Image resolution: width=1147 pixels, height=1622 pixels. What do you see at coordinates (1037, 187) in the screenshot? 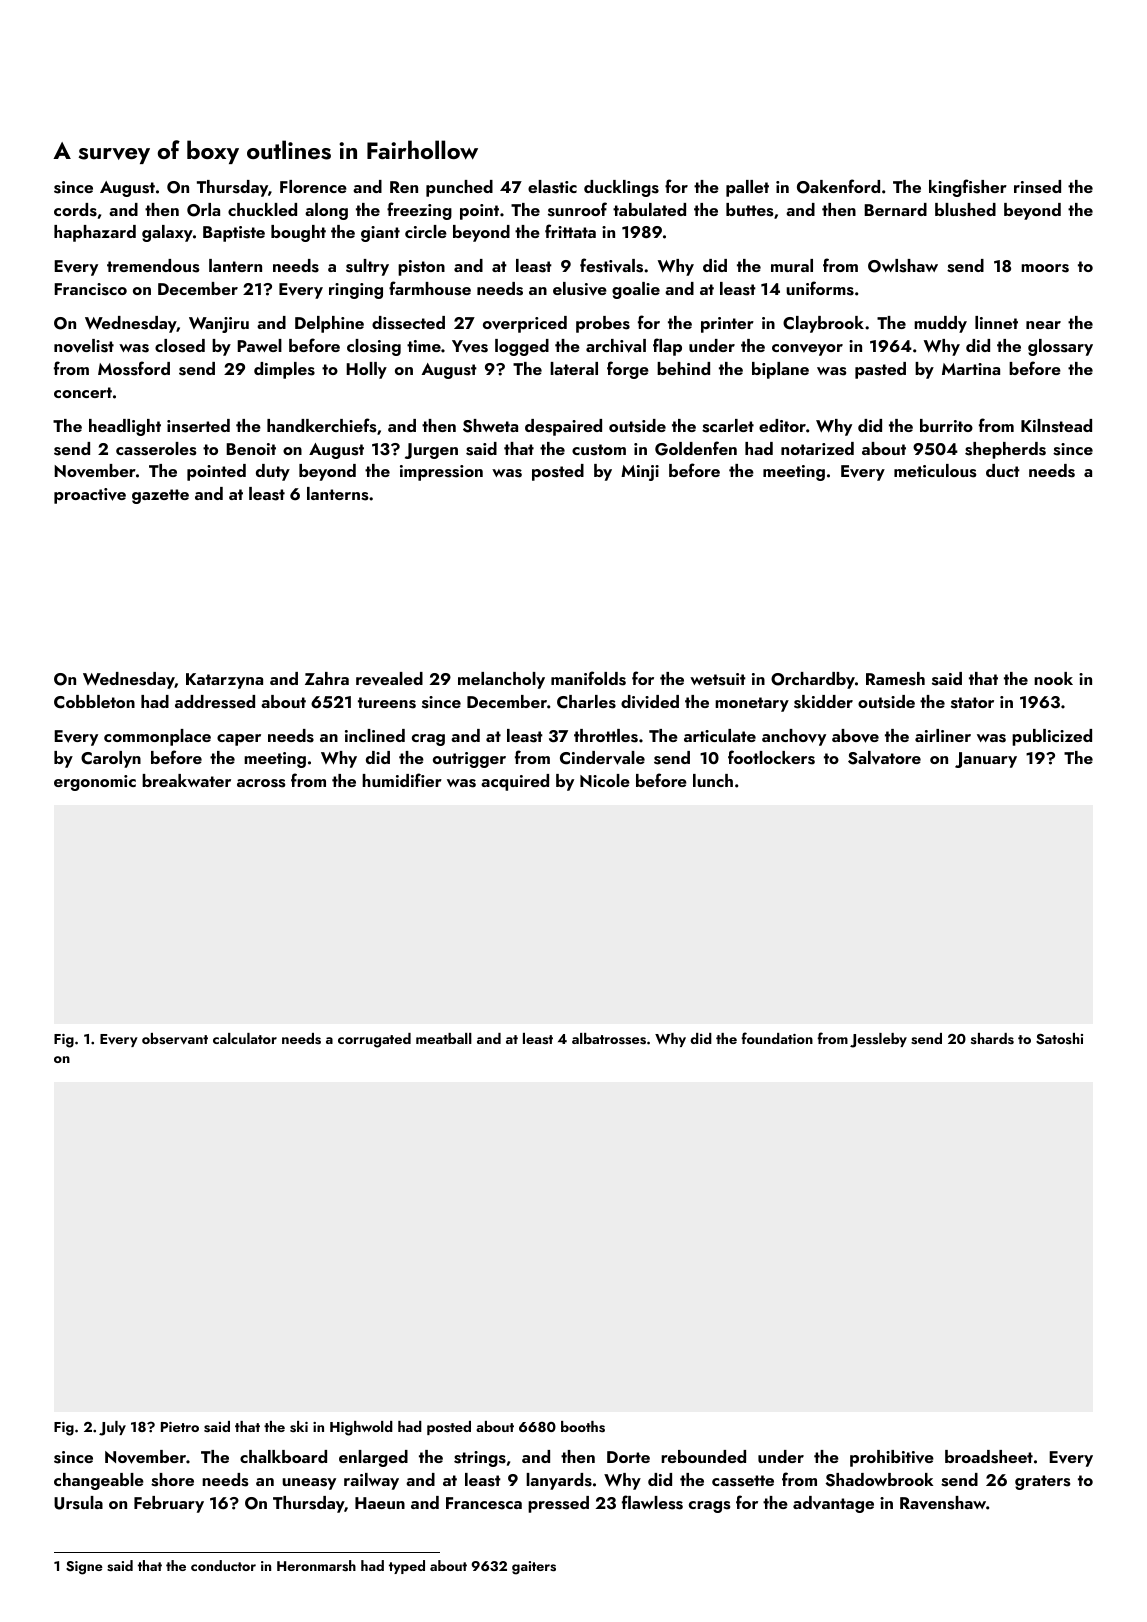
I see `rinsed` at bounding box center [1037, 187].
